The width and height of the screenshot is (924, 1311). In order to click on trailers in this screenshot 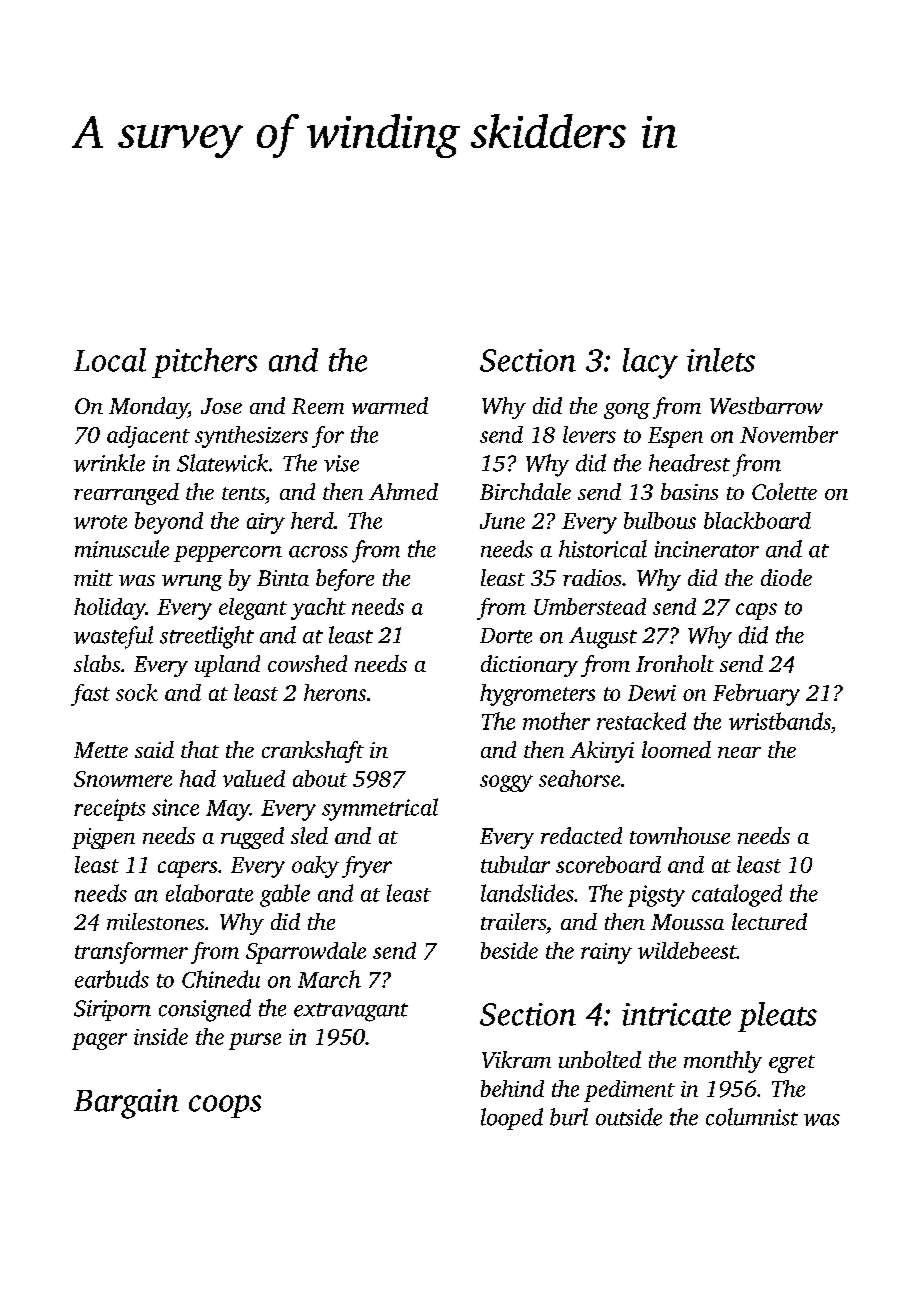, I will do `click(513, 921)`.
